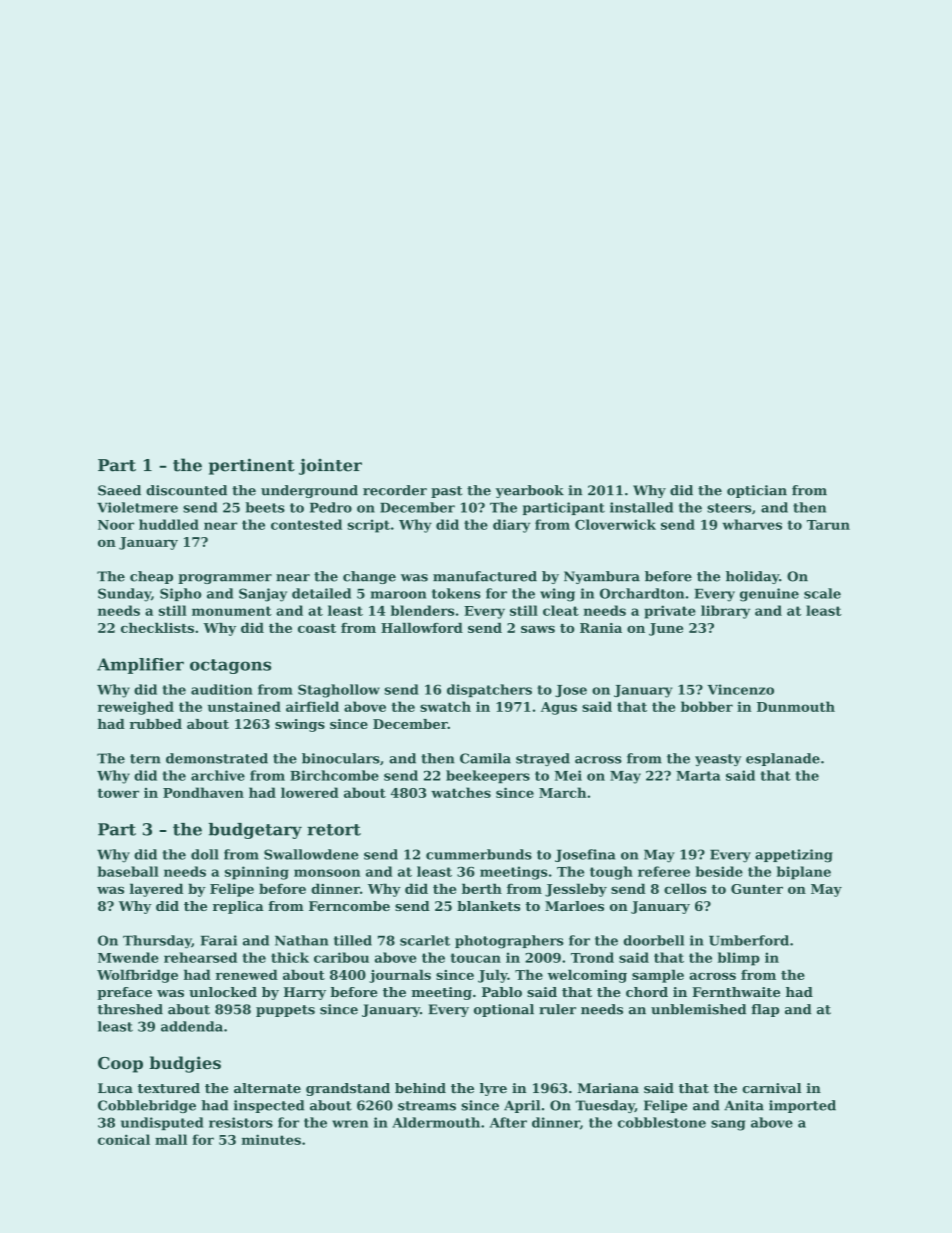  Describe the element at coordinates (217, 758) in the document. I see `demonstrated` at that location.
